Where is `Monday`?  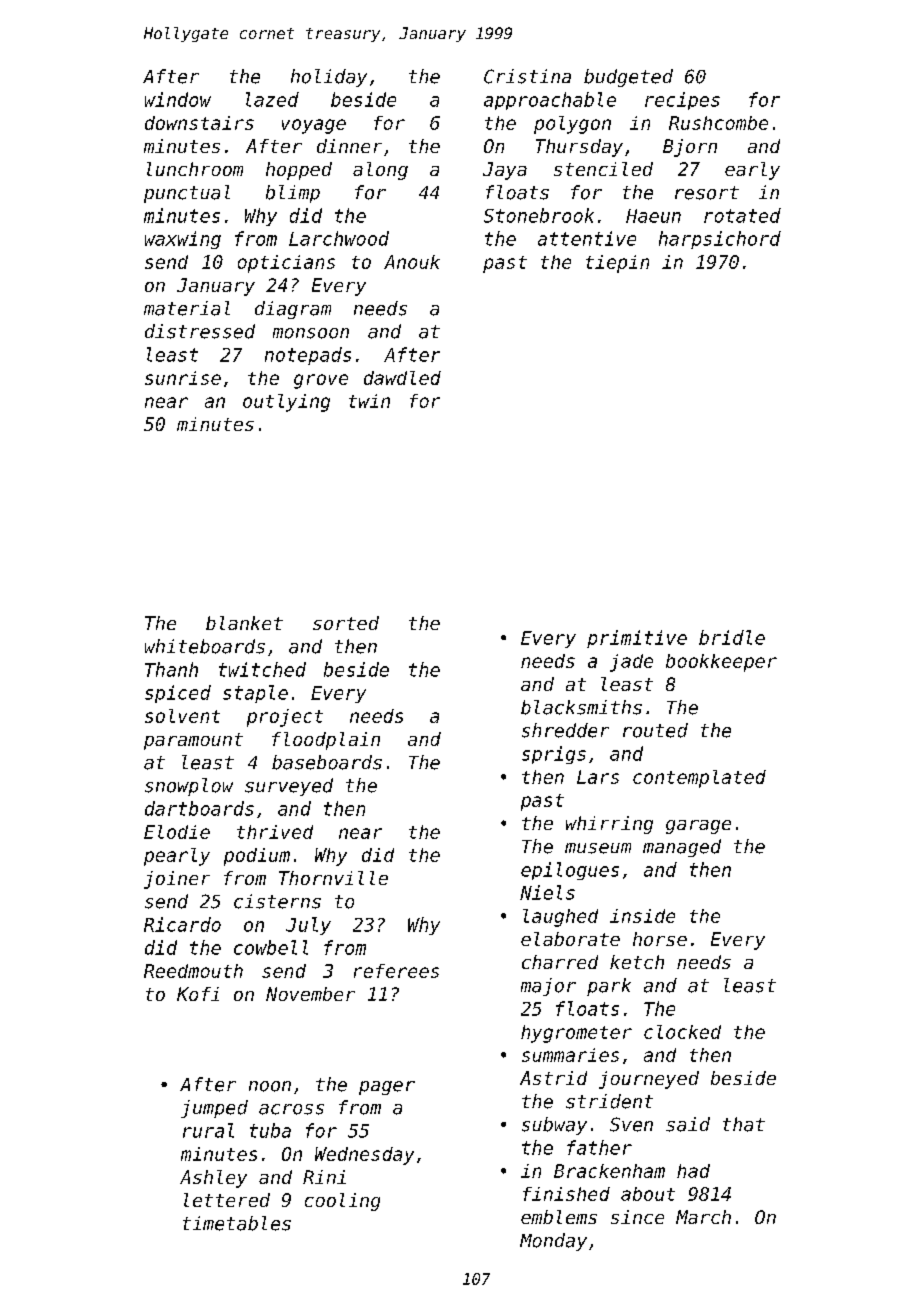
Monday is located at coordinates (553, 1242).
